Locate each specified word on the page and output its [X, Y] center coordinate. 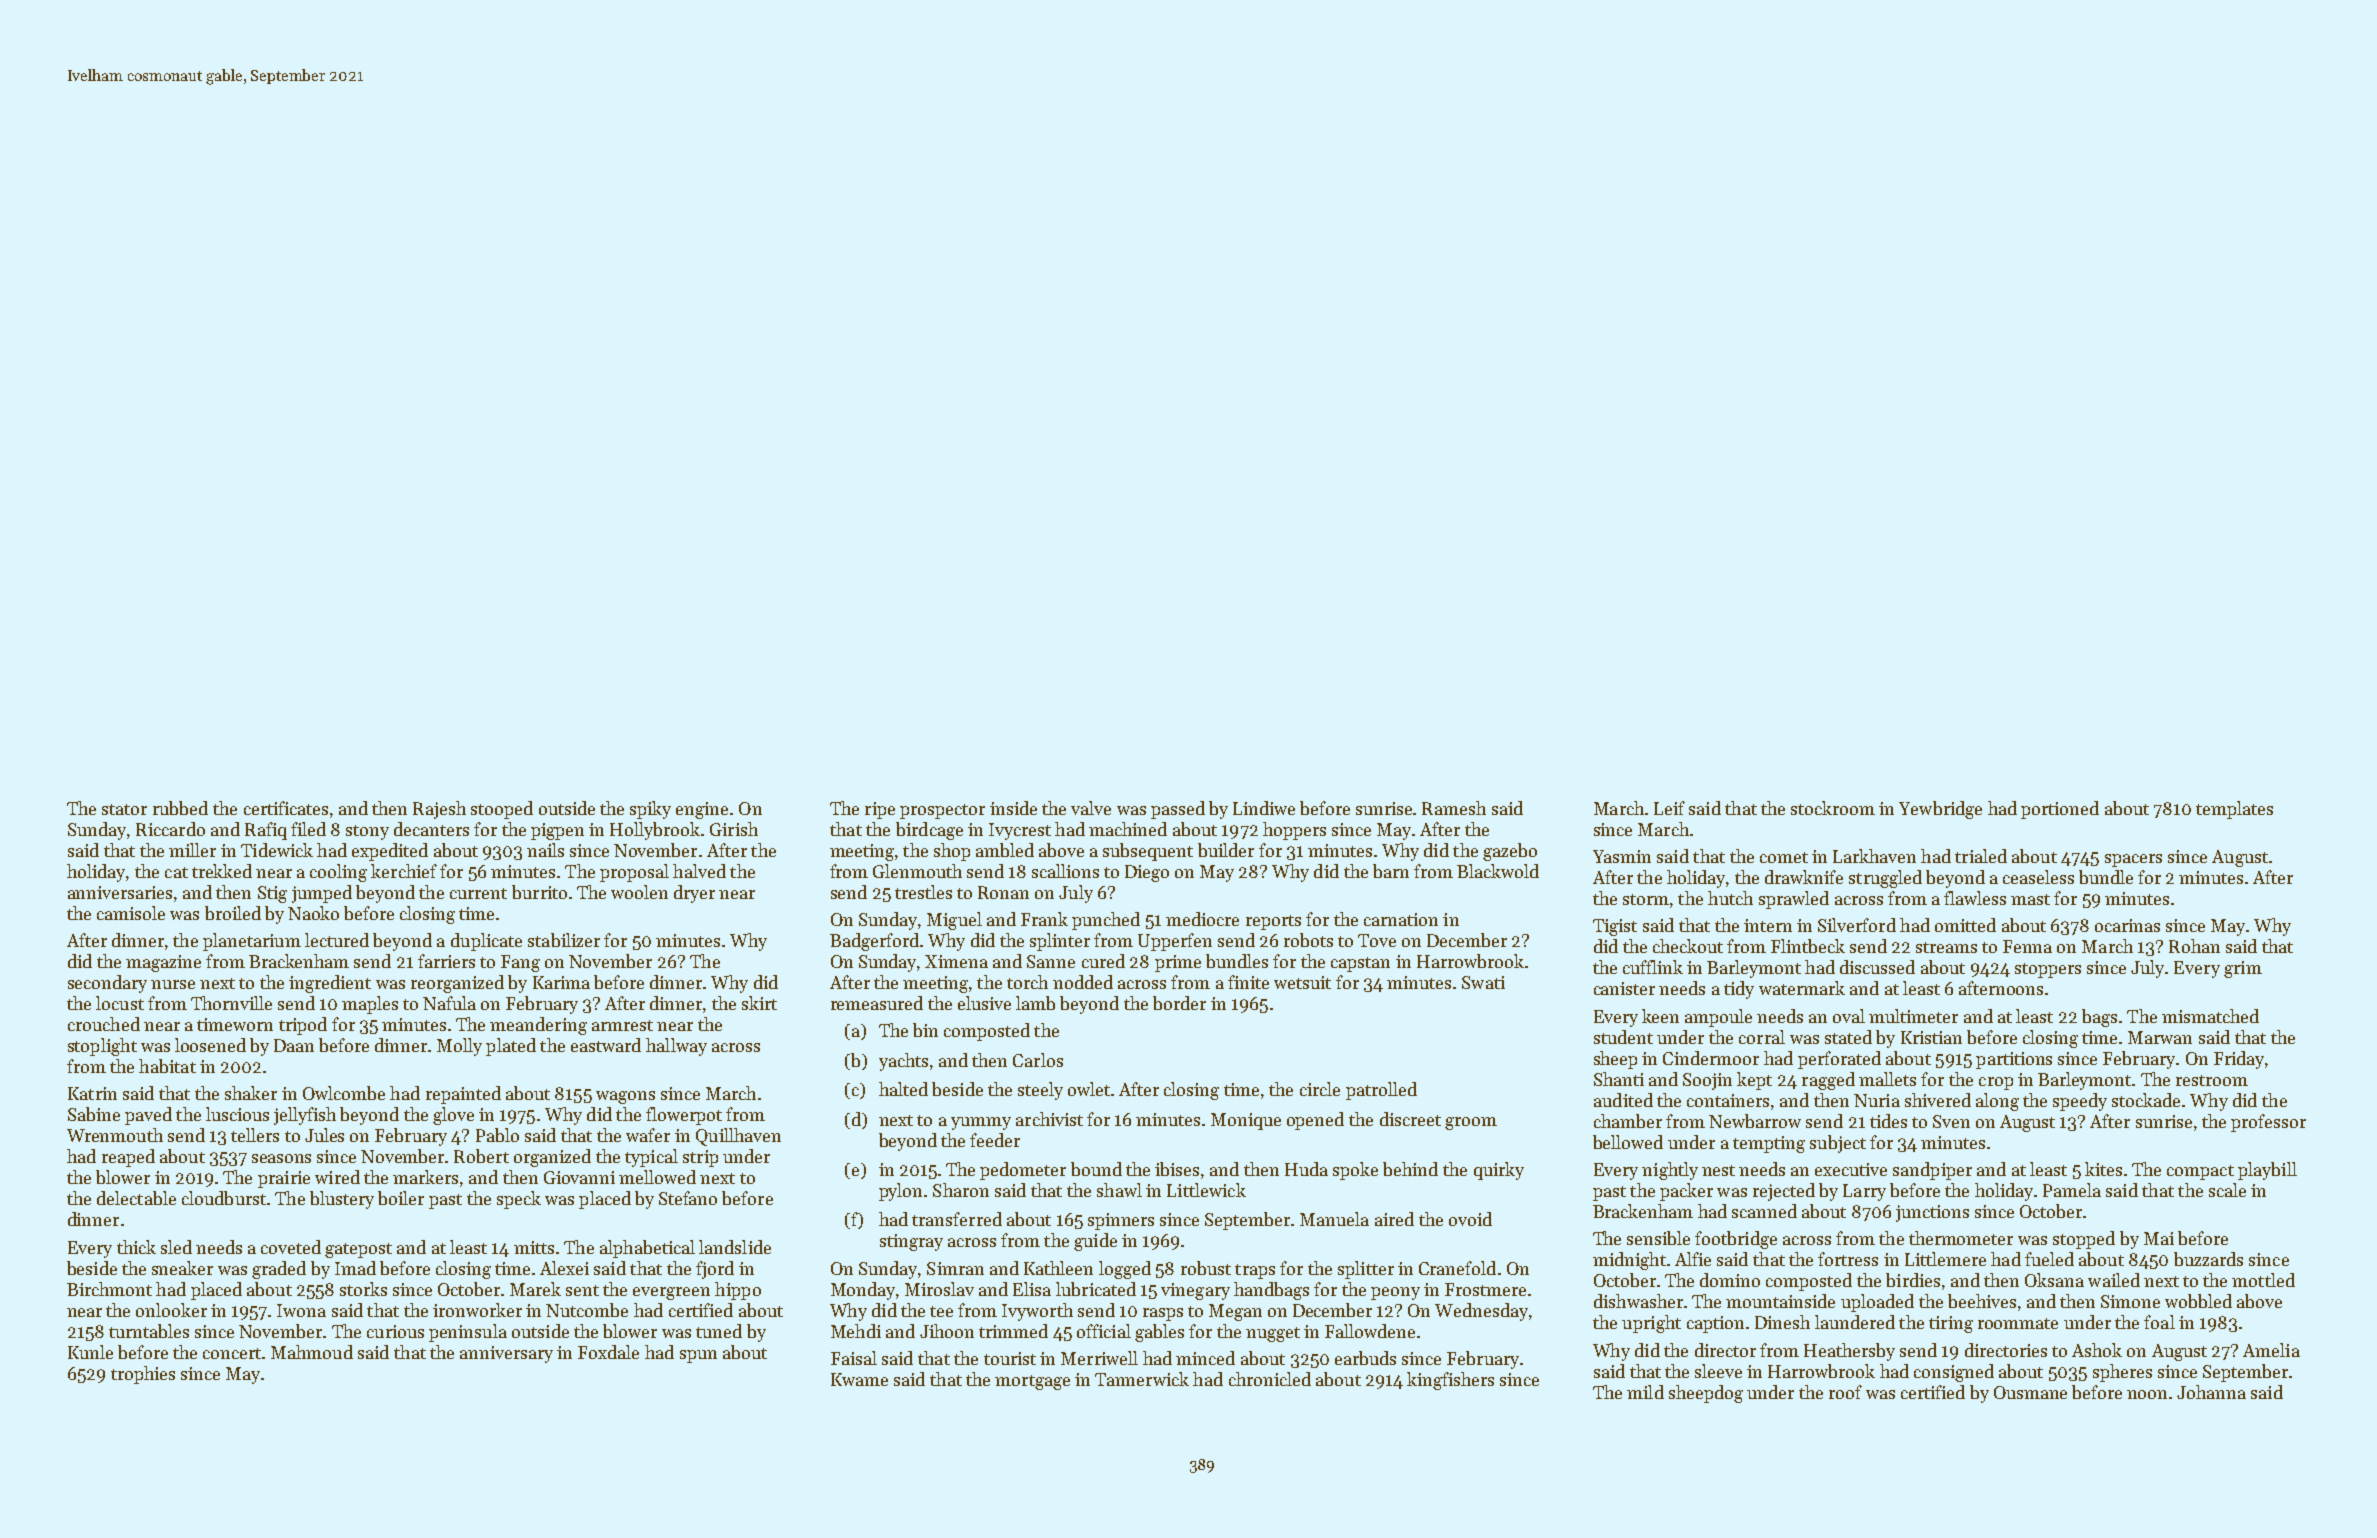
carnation [1401, 919]
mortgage [1032, 1382]
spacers [2133, 860]
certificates [286, 808]
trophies [143, 1375]
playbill [2267, 1171]
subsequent [1148, 852]
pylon [900, 1192]
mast [2030, 899]
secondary [107, 984]
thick [136, 1247]
